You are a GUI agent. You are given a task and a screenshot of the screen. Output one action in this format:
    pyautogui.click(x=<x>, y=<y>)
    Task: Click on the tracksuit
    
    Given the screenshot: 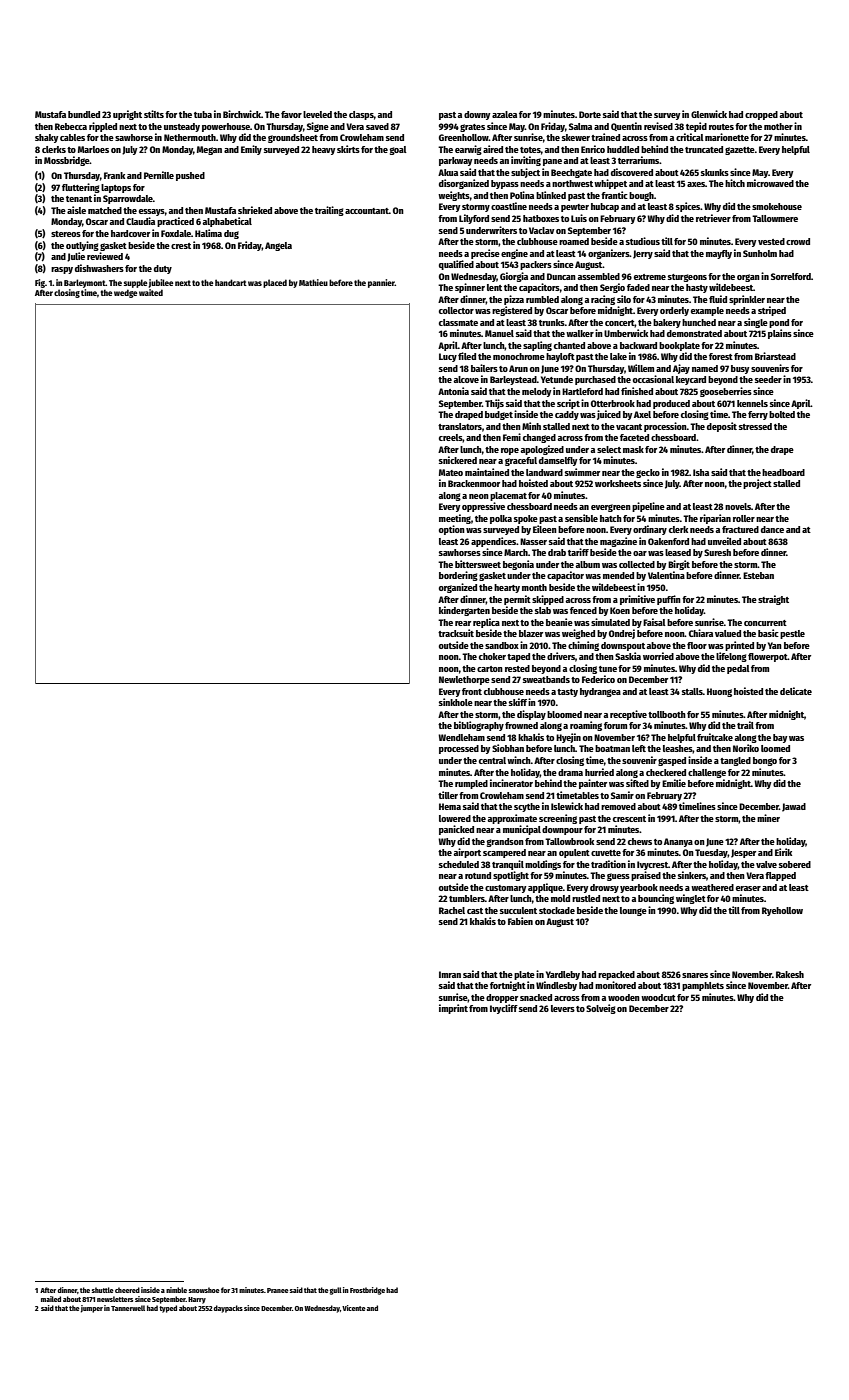 What is the action you would take?
    pyautogui.click(x=456, y=633)
